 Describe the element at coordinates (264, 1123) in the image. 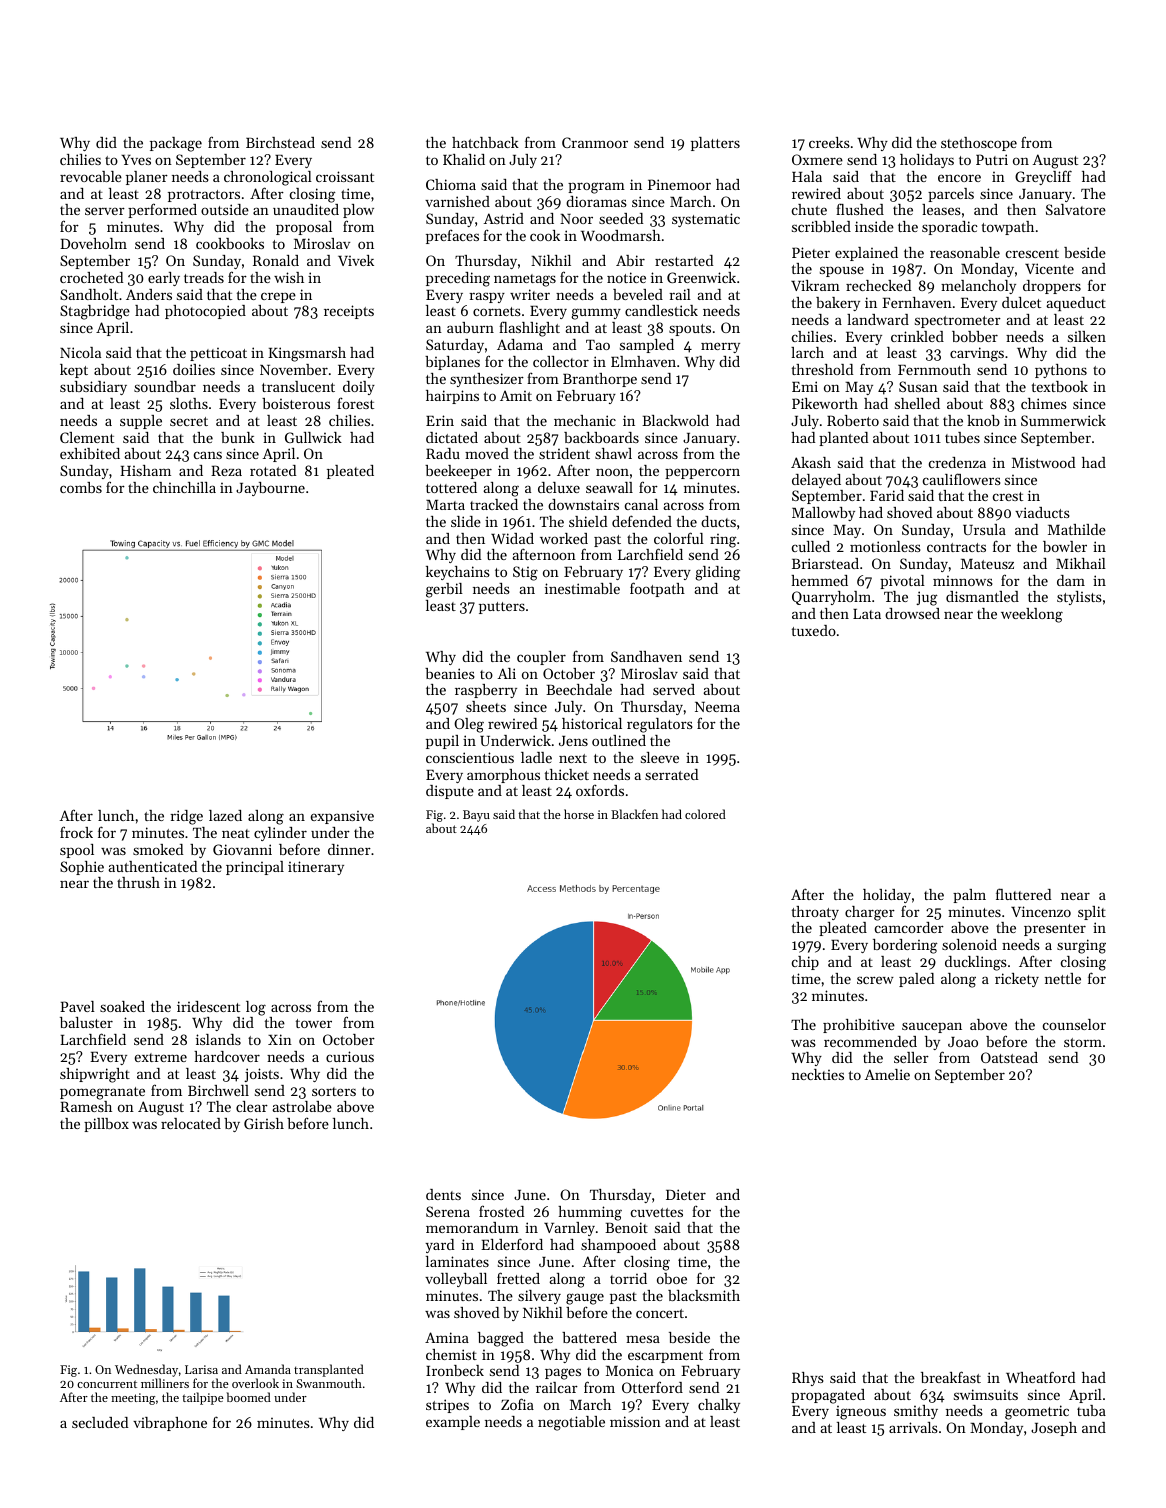

I see `Girish` at that location.
